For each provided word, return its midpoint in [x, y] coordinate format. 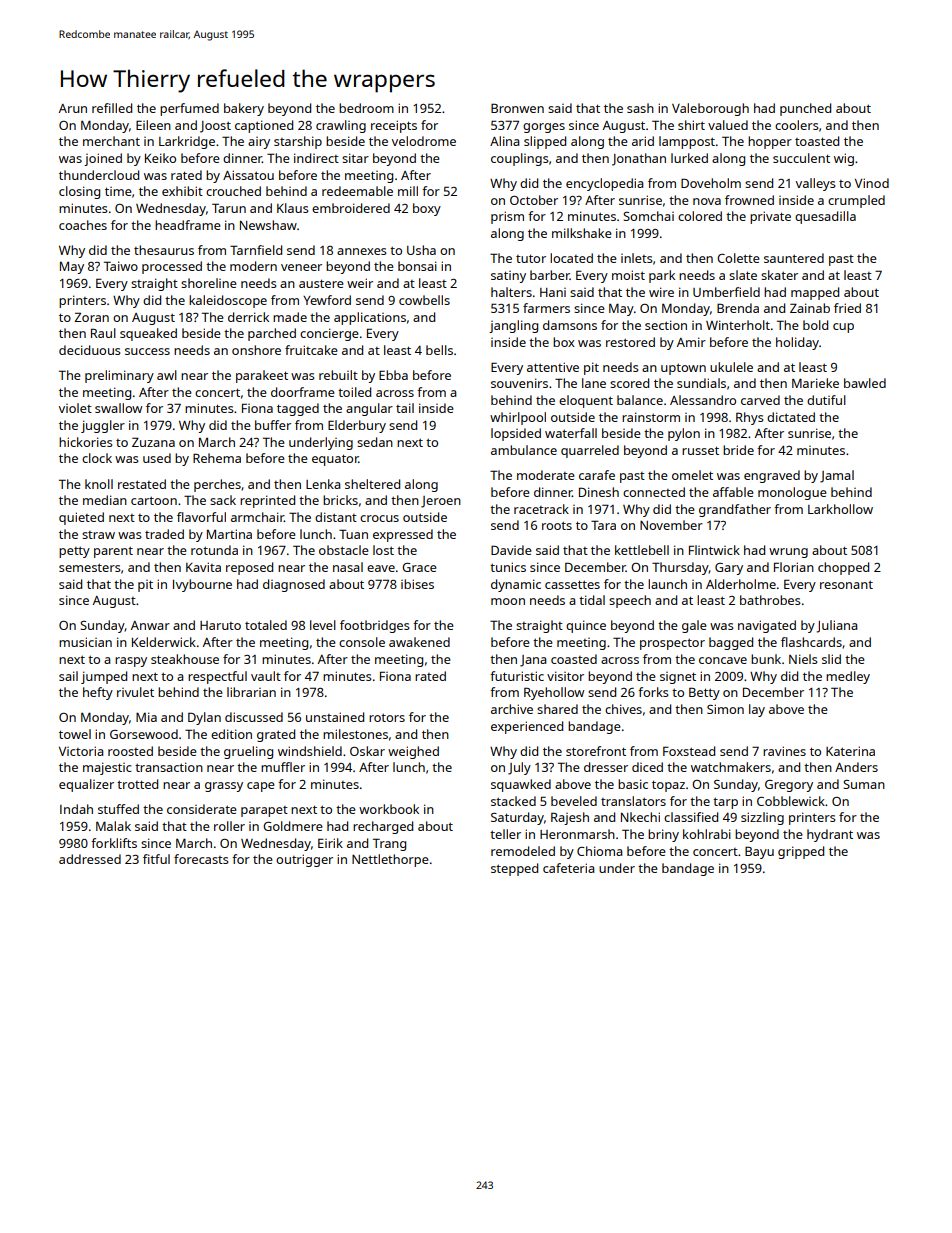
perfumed [189, 109]
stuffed [118, 809]
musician [85, 642]
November [671, 525]
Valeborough [710, 109]
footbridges [375, 626]
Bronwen [517, 108]
